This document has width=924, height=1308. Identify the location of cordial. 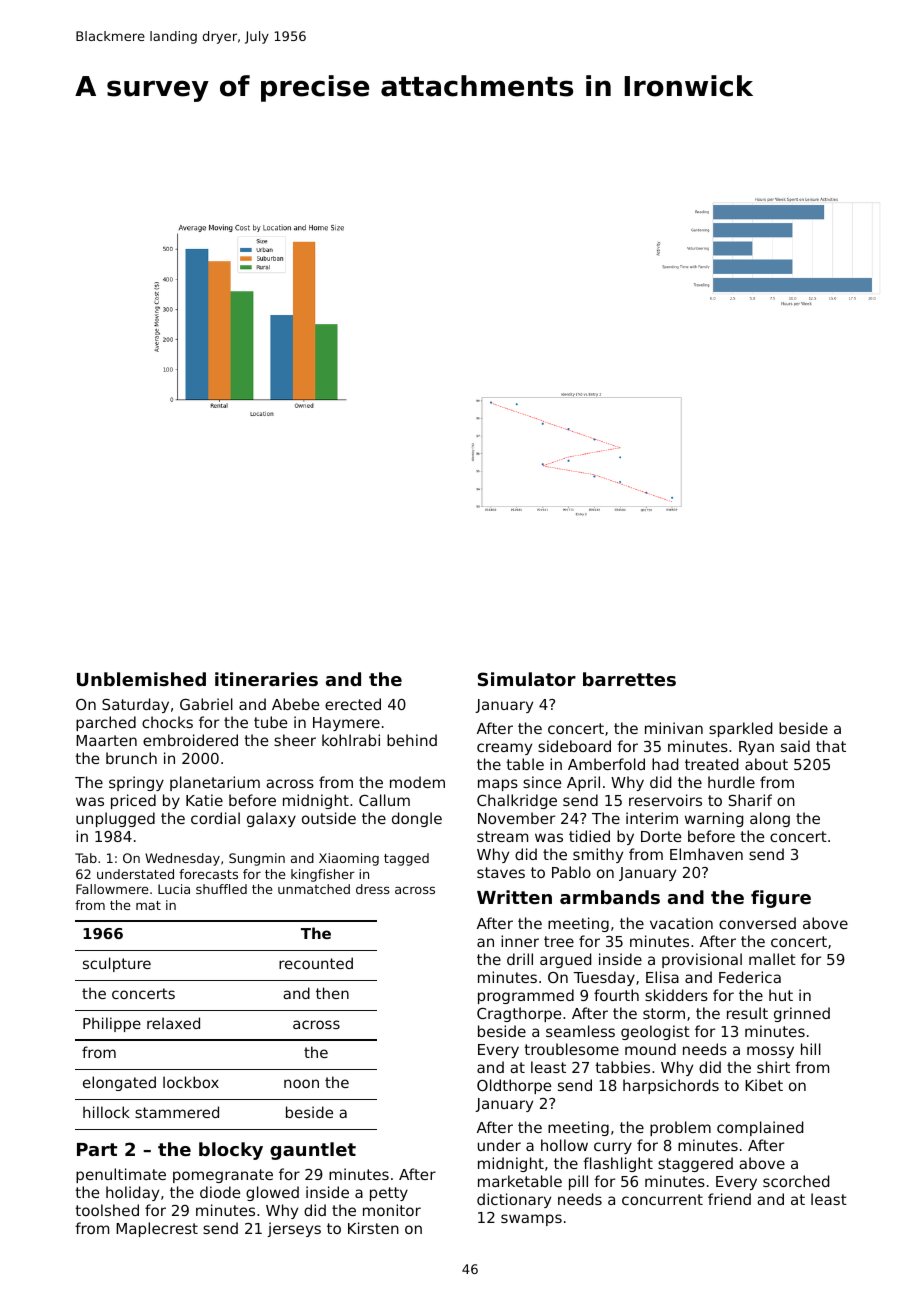
(215, 818).
